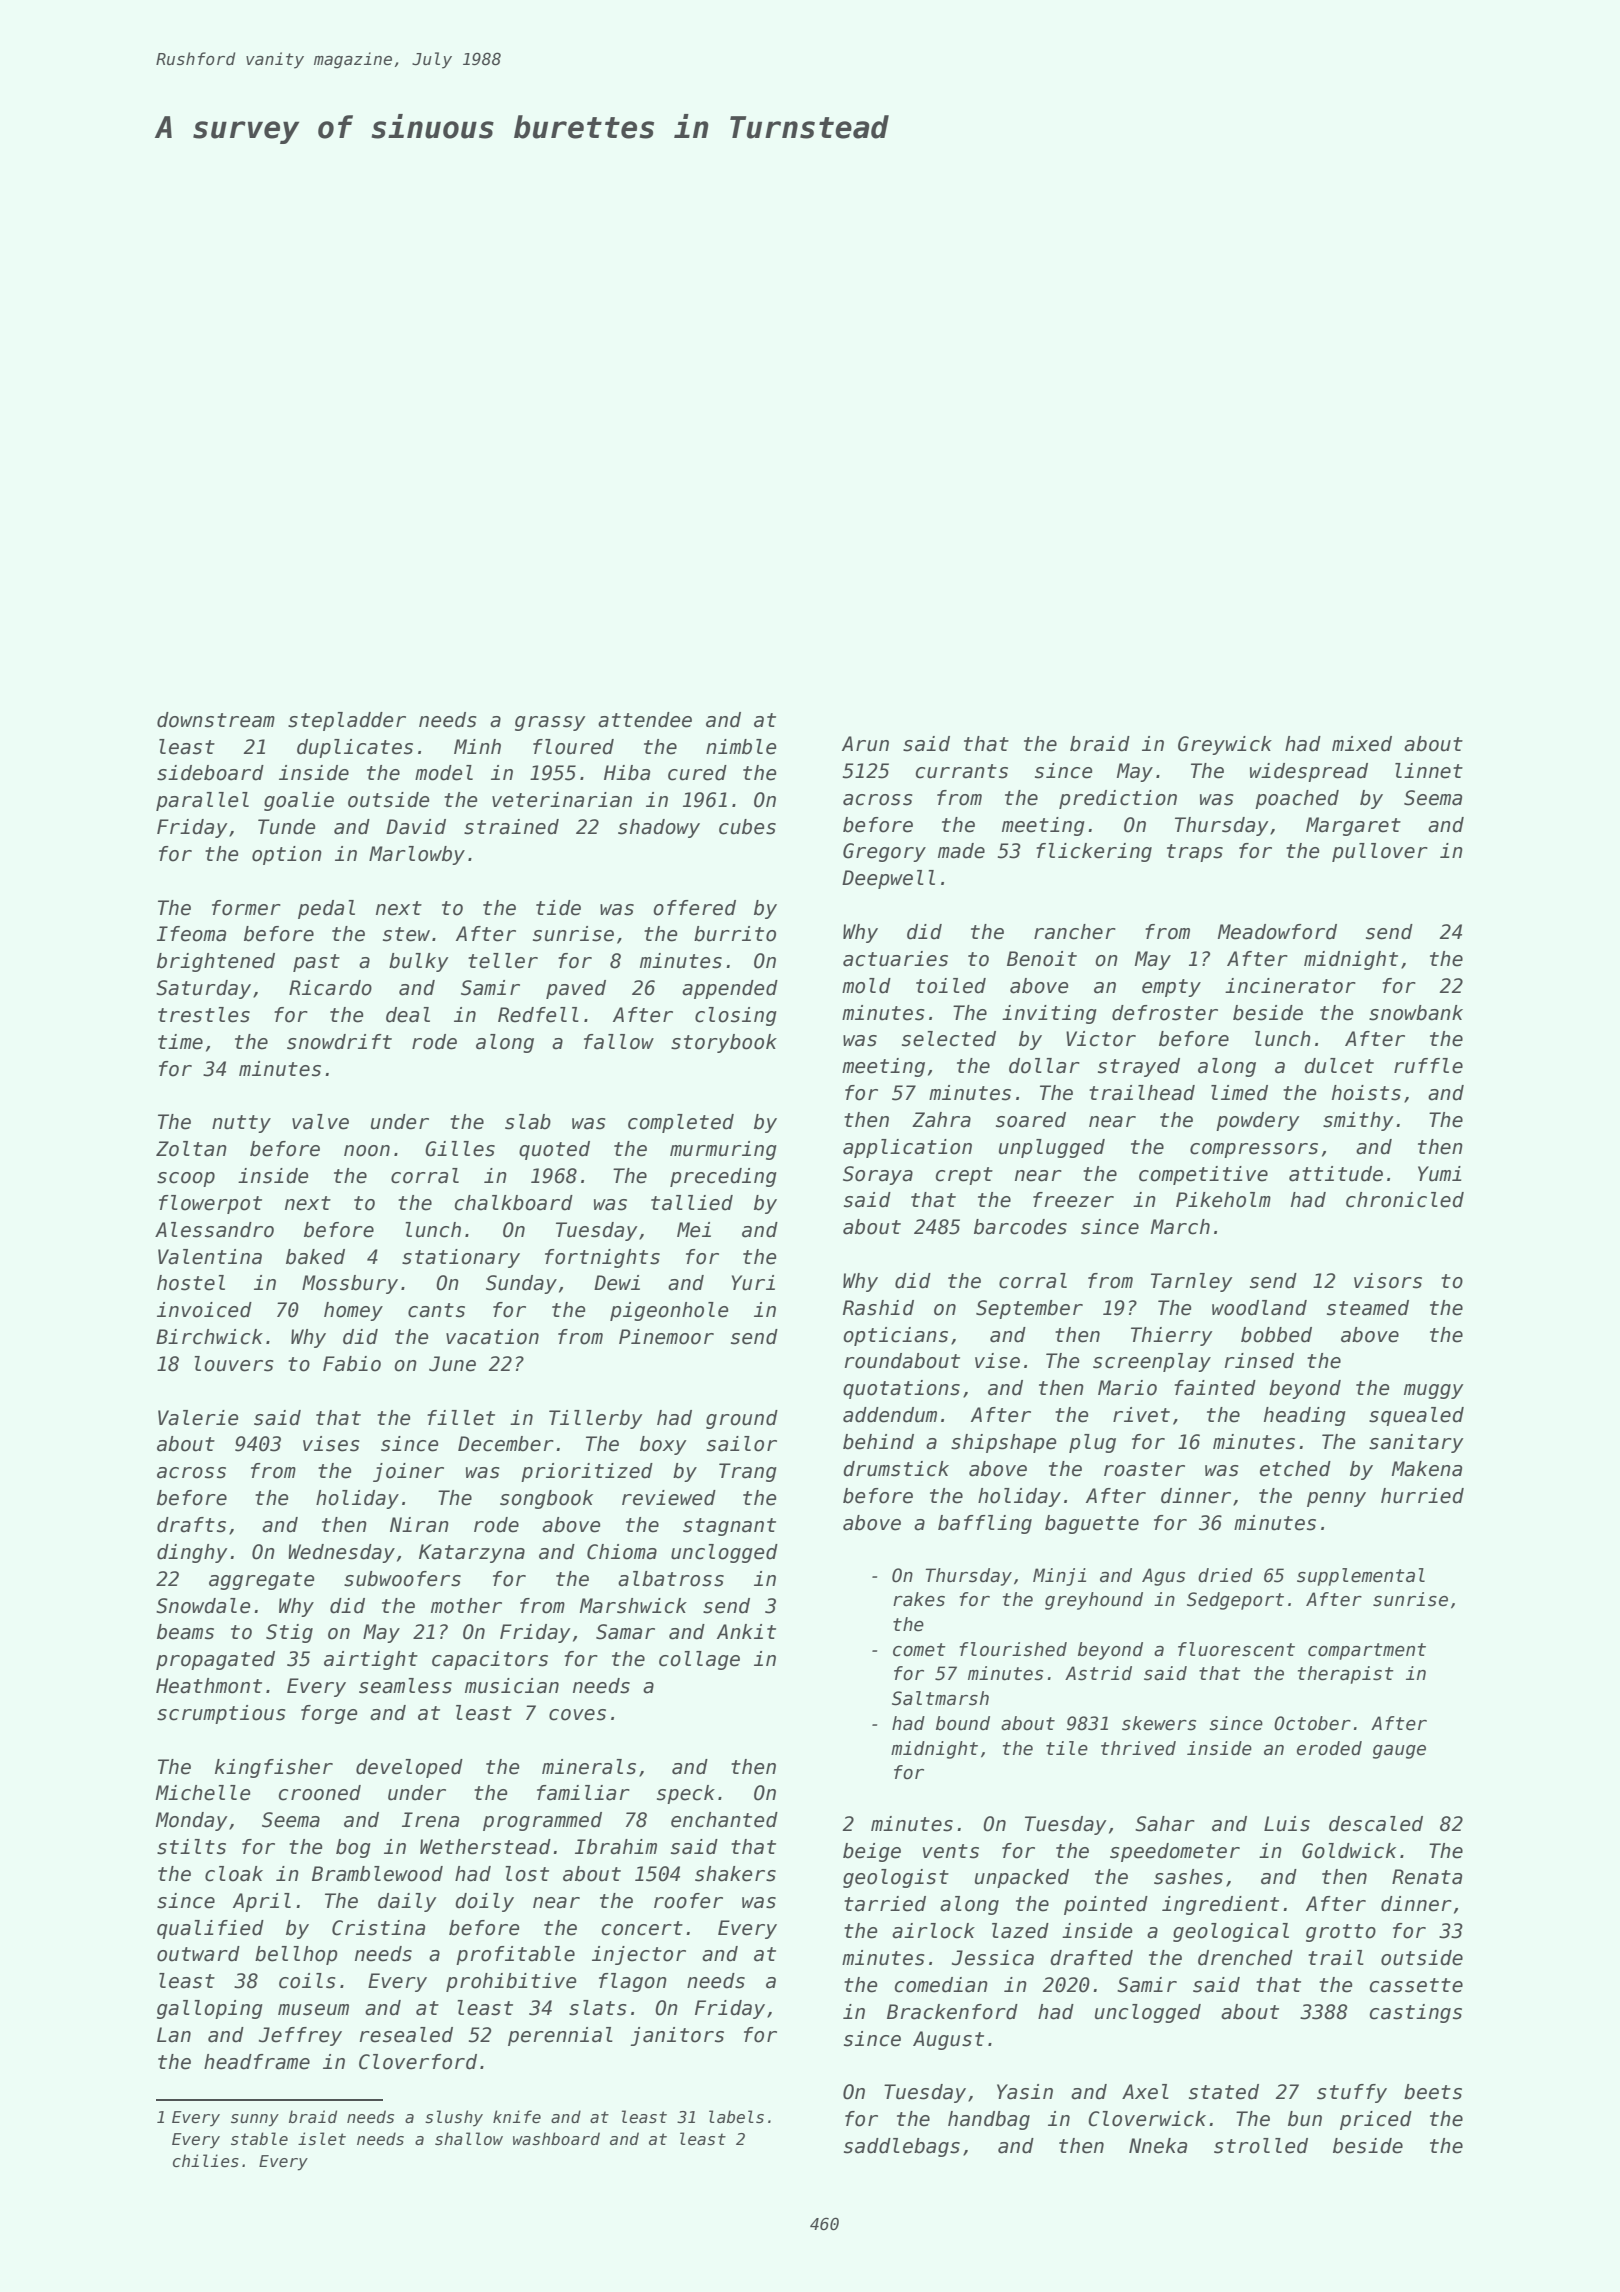  Describe the element at coordinates (546, 1499) in the image. I see `songbook` at that location.
